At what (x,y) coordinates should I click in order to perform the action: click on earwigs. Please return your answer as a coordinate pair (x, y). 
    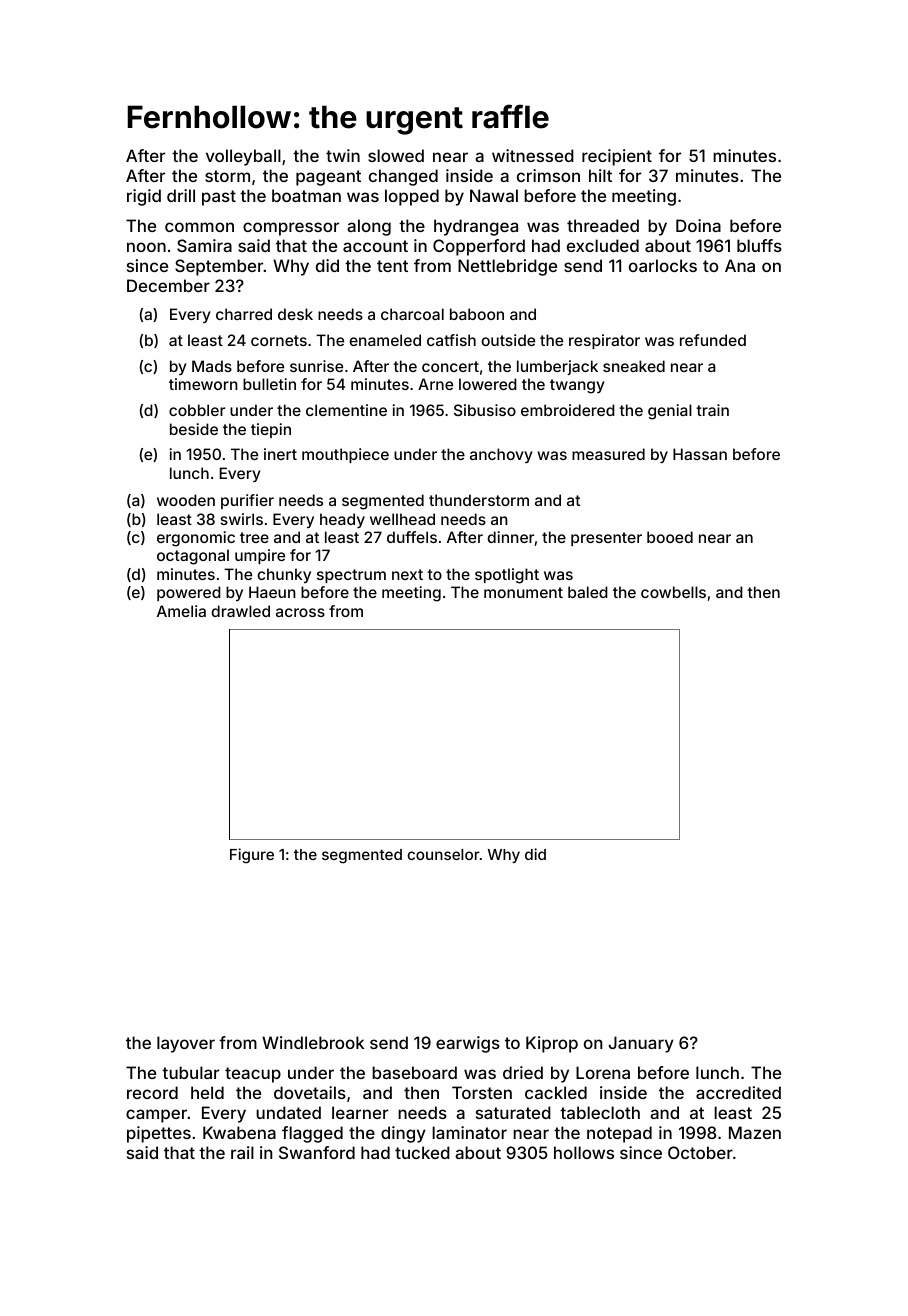
    Looking at the image, I should click on (468, 1044).
